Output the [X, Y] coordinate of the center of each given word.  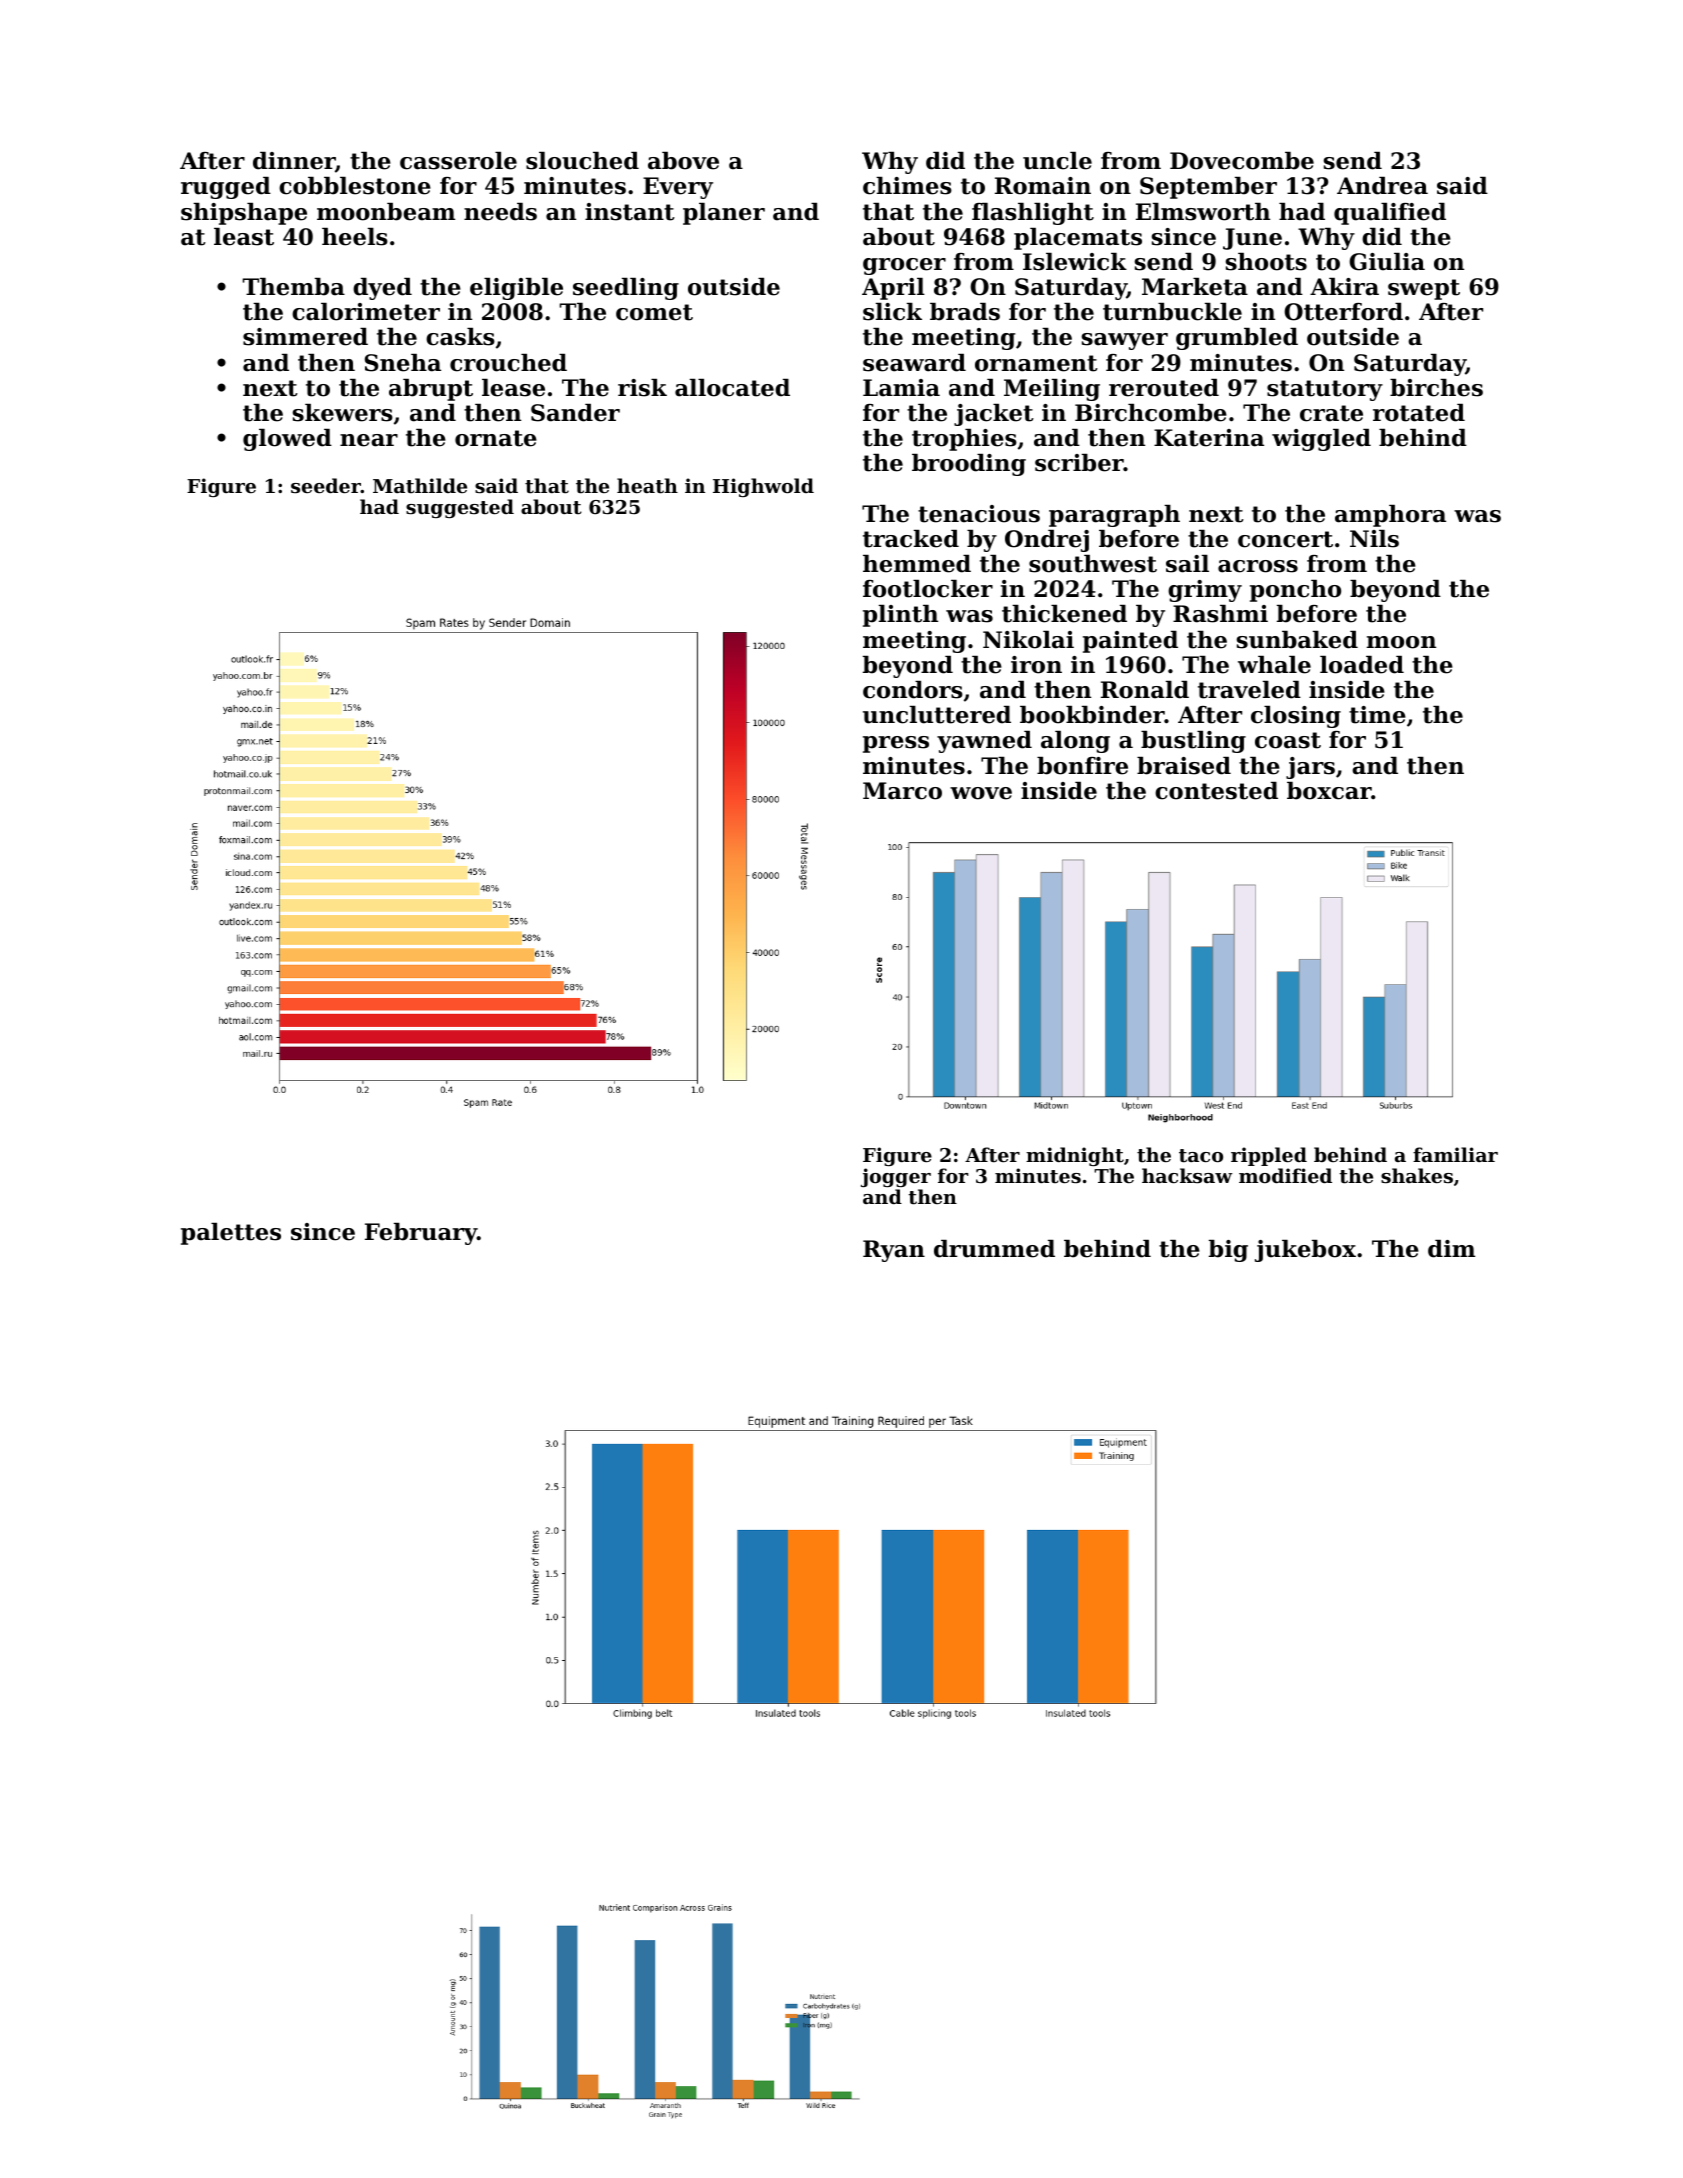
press [896, 744]
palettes [231, 1234]
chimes [907, 186]
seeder [326, 486]
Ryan [894, 1251]
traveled [1249, 690]
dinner [294, 161]
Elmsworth [1203, 212]
